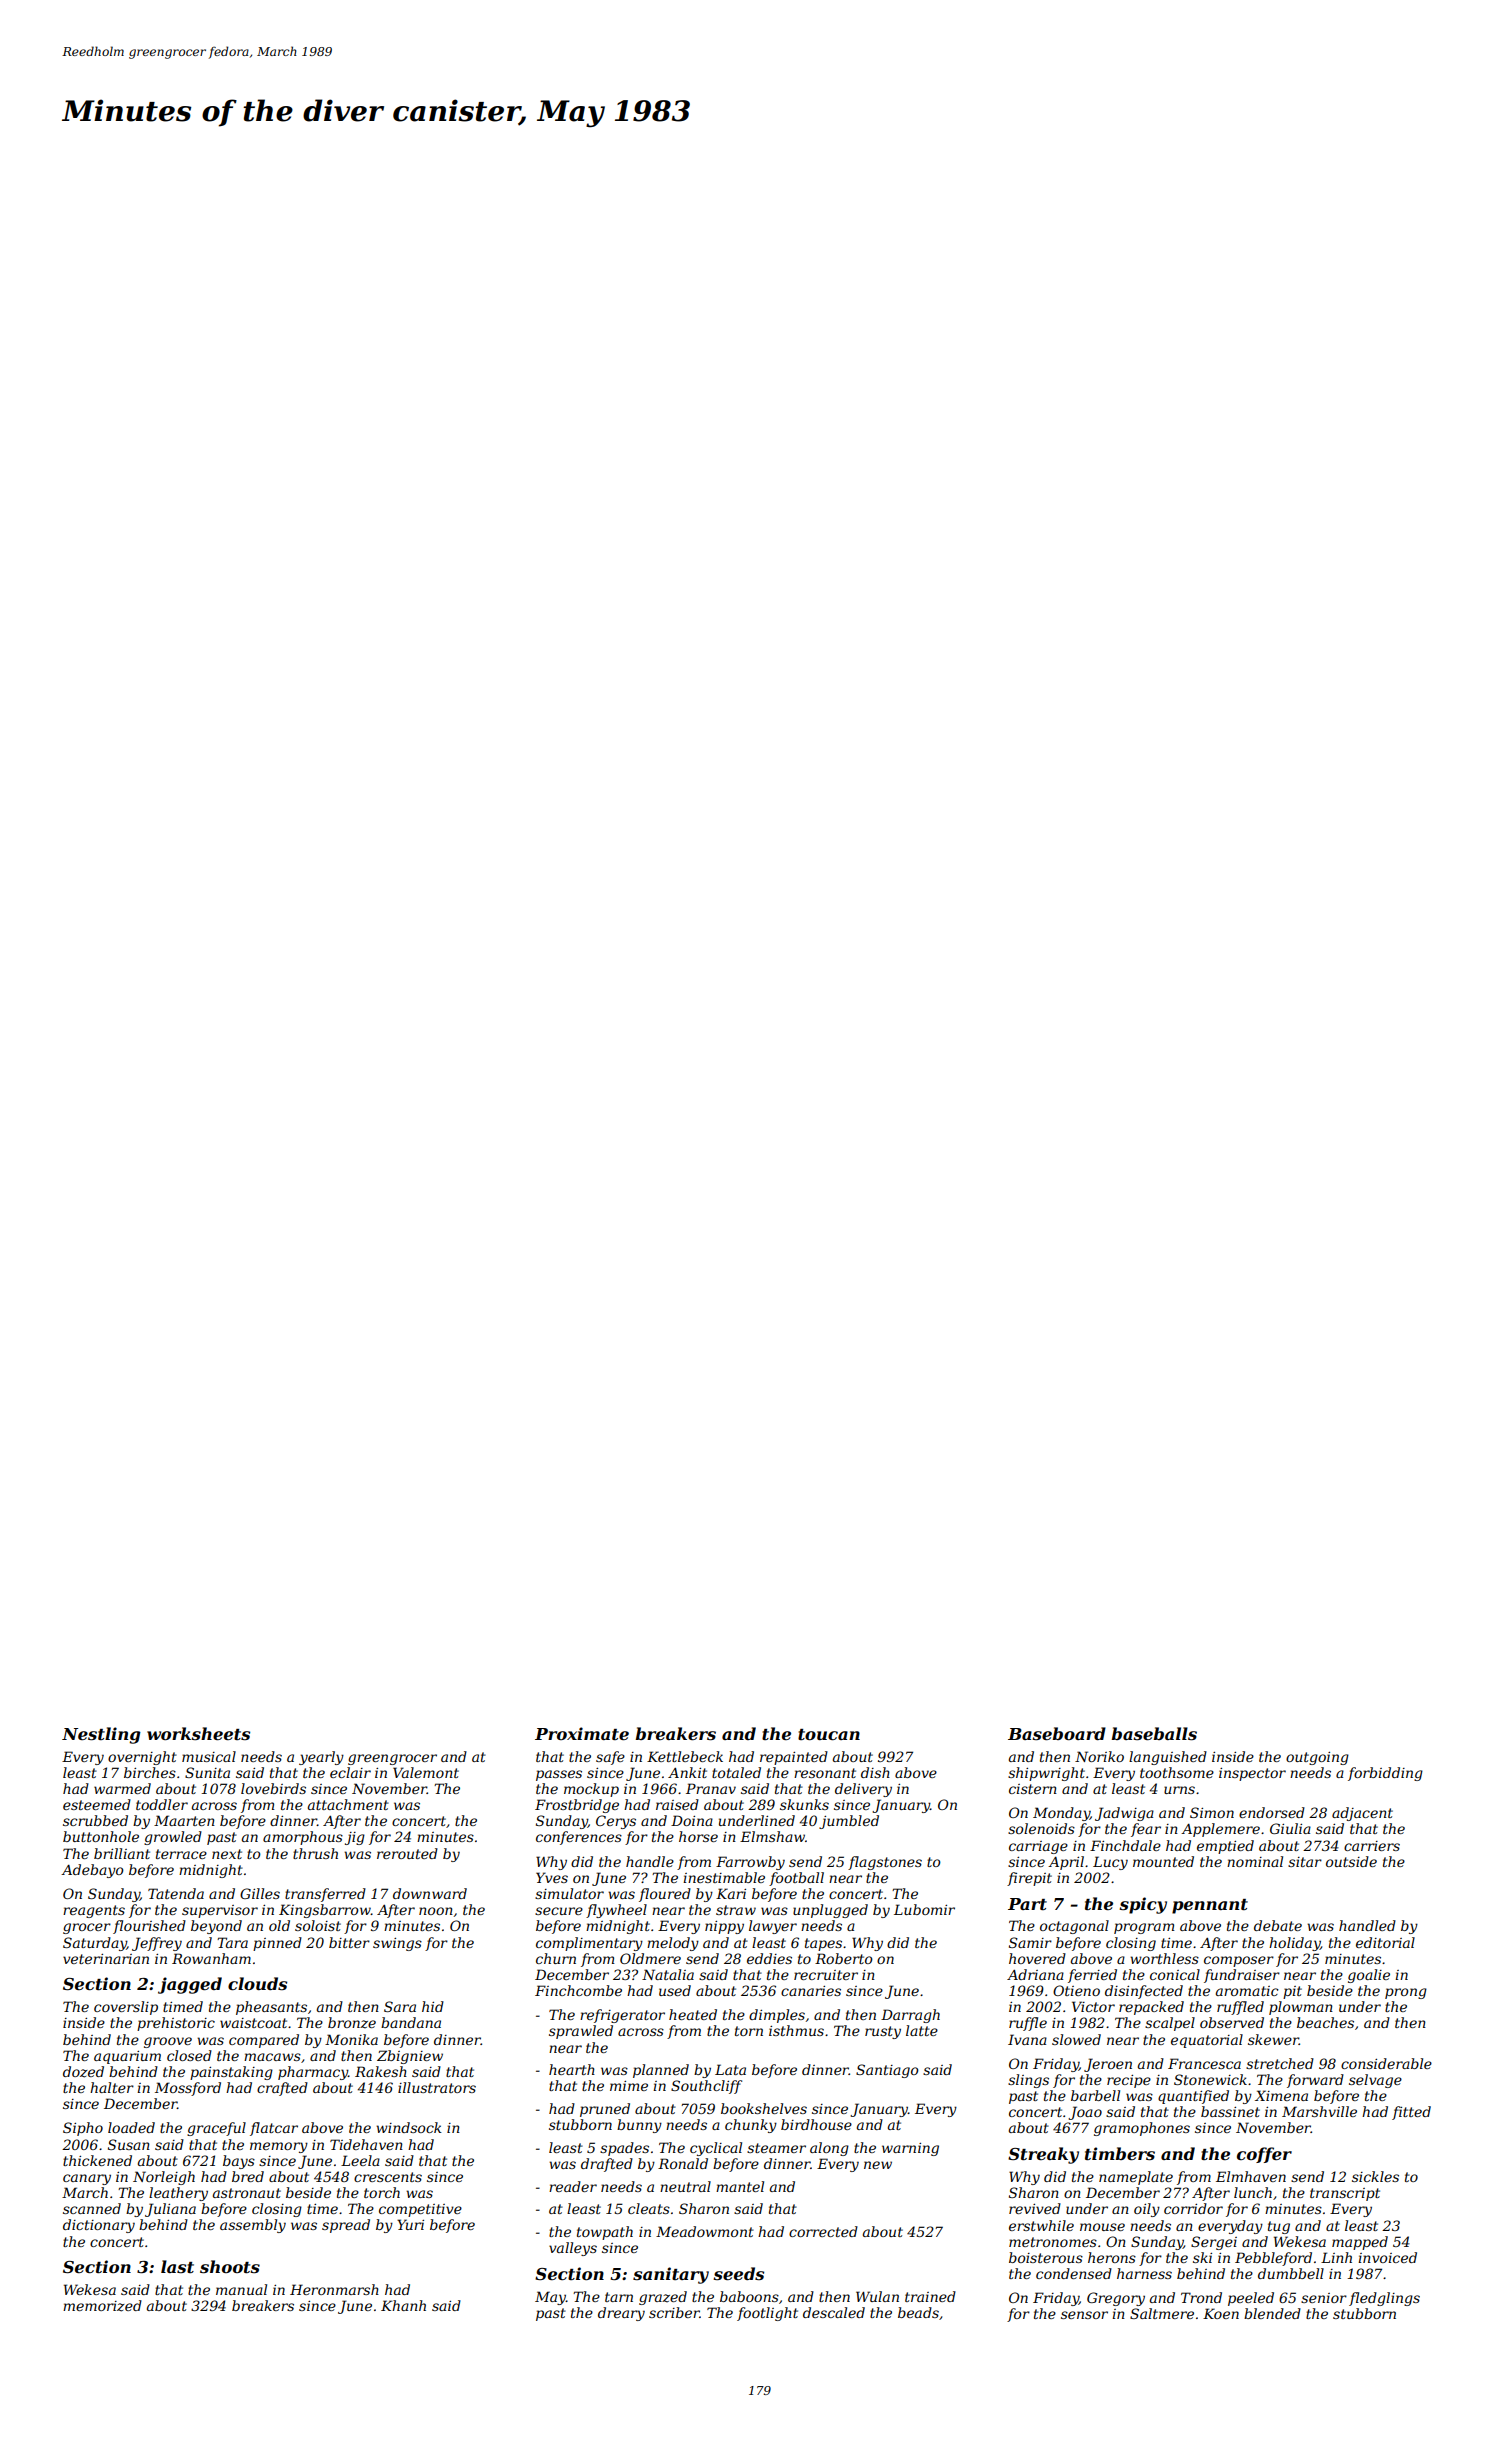 This screenshot has width=1496, height=2464. I want to click on passes, so click(559, 1775).
